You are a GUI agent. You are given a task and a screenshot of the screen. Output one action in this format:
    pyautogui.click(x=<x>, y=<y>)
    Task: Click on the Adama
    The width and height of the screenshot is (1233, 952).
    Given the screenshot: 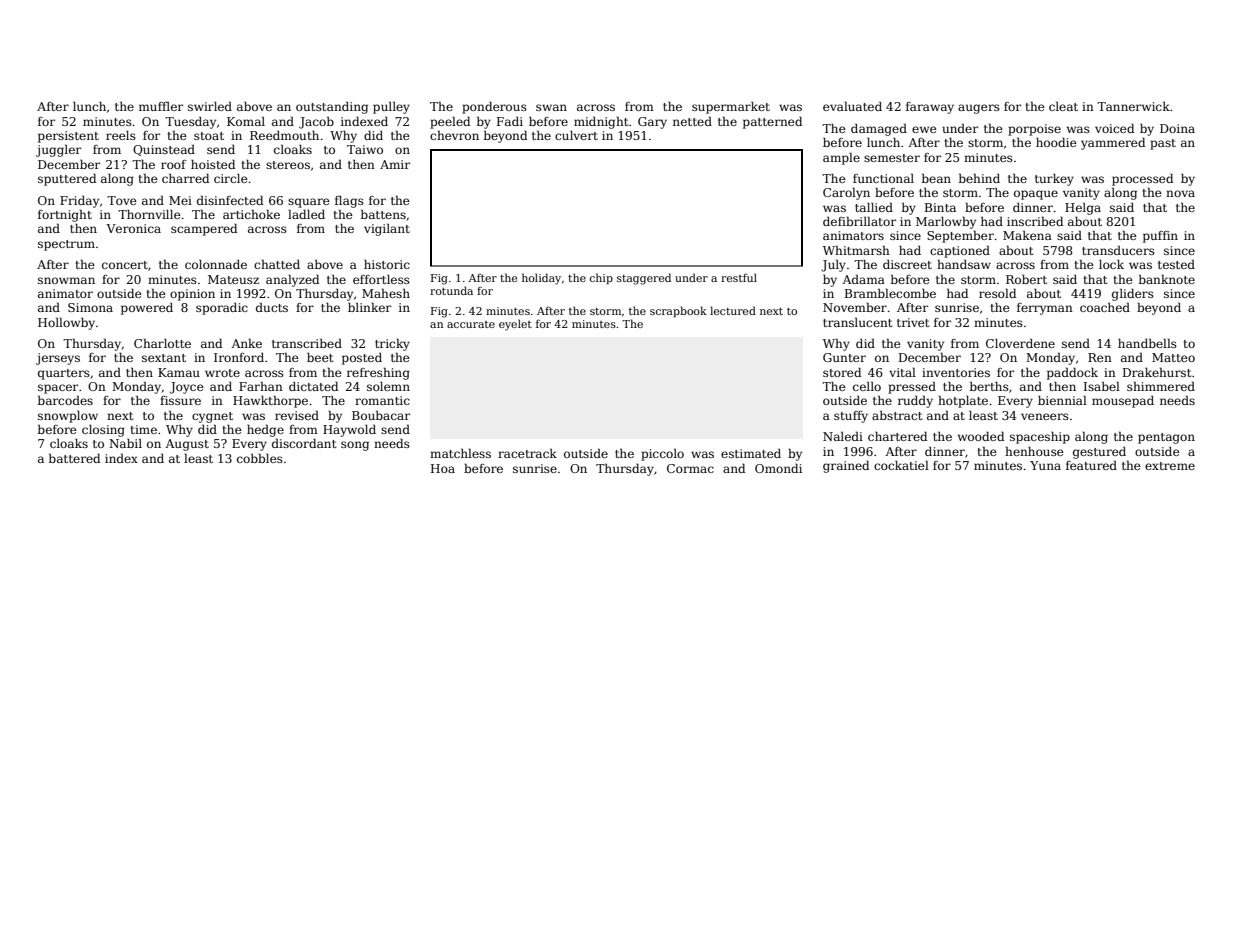 What is the action you would take?
    pyautogui.click(x=863, y=279)
